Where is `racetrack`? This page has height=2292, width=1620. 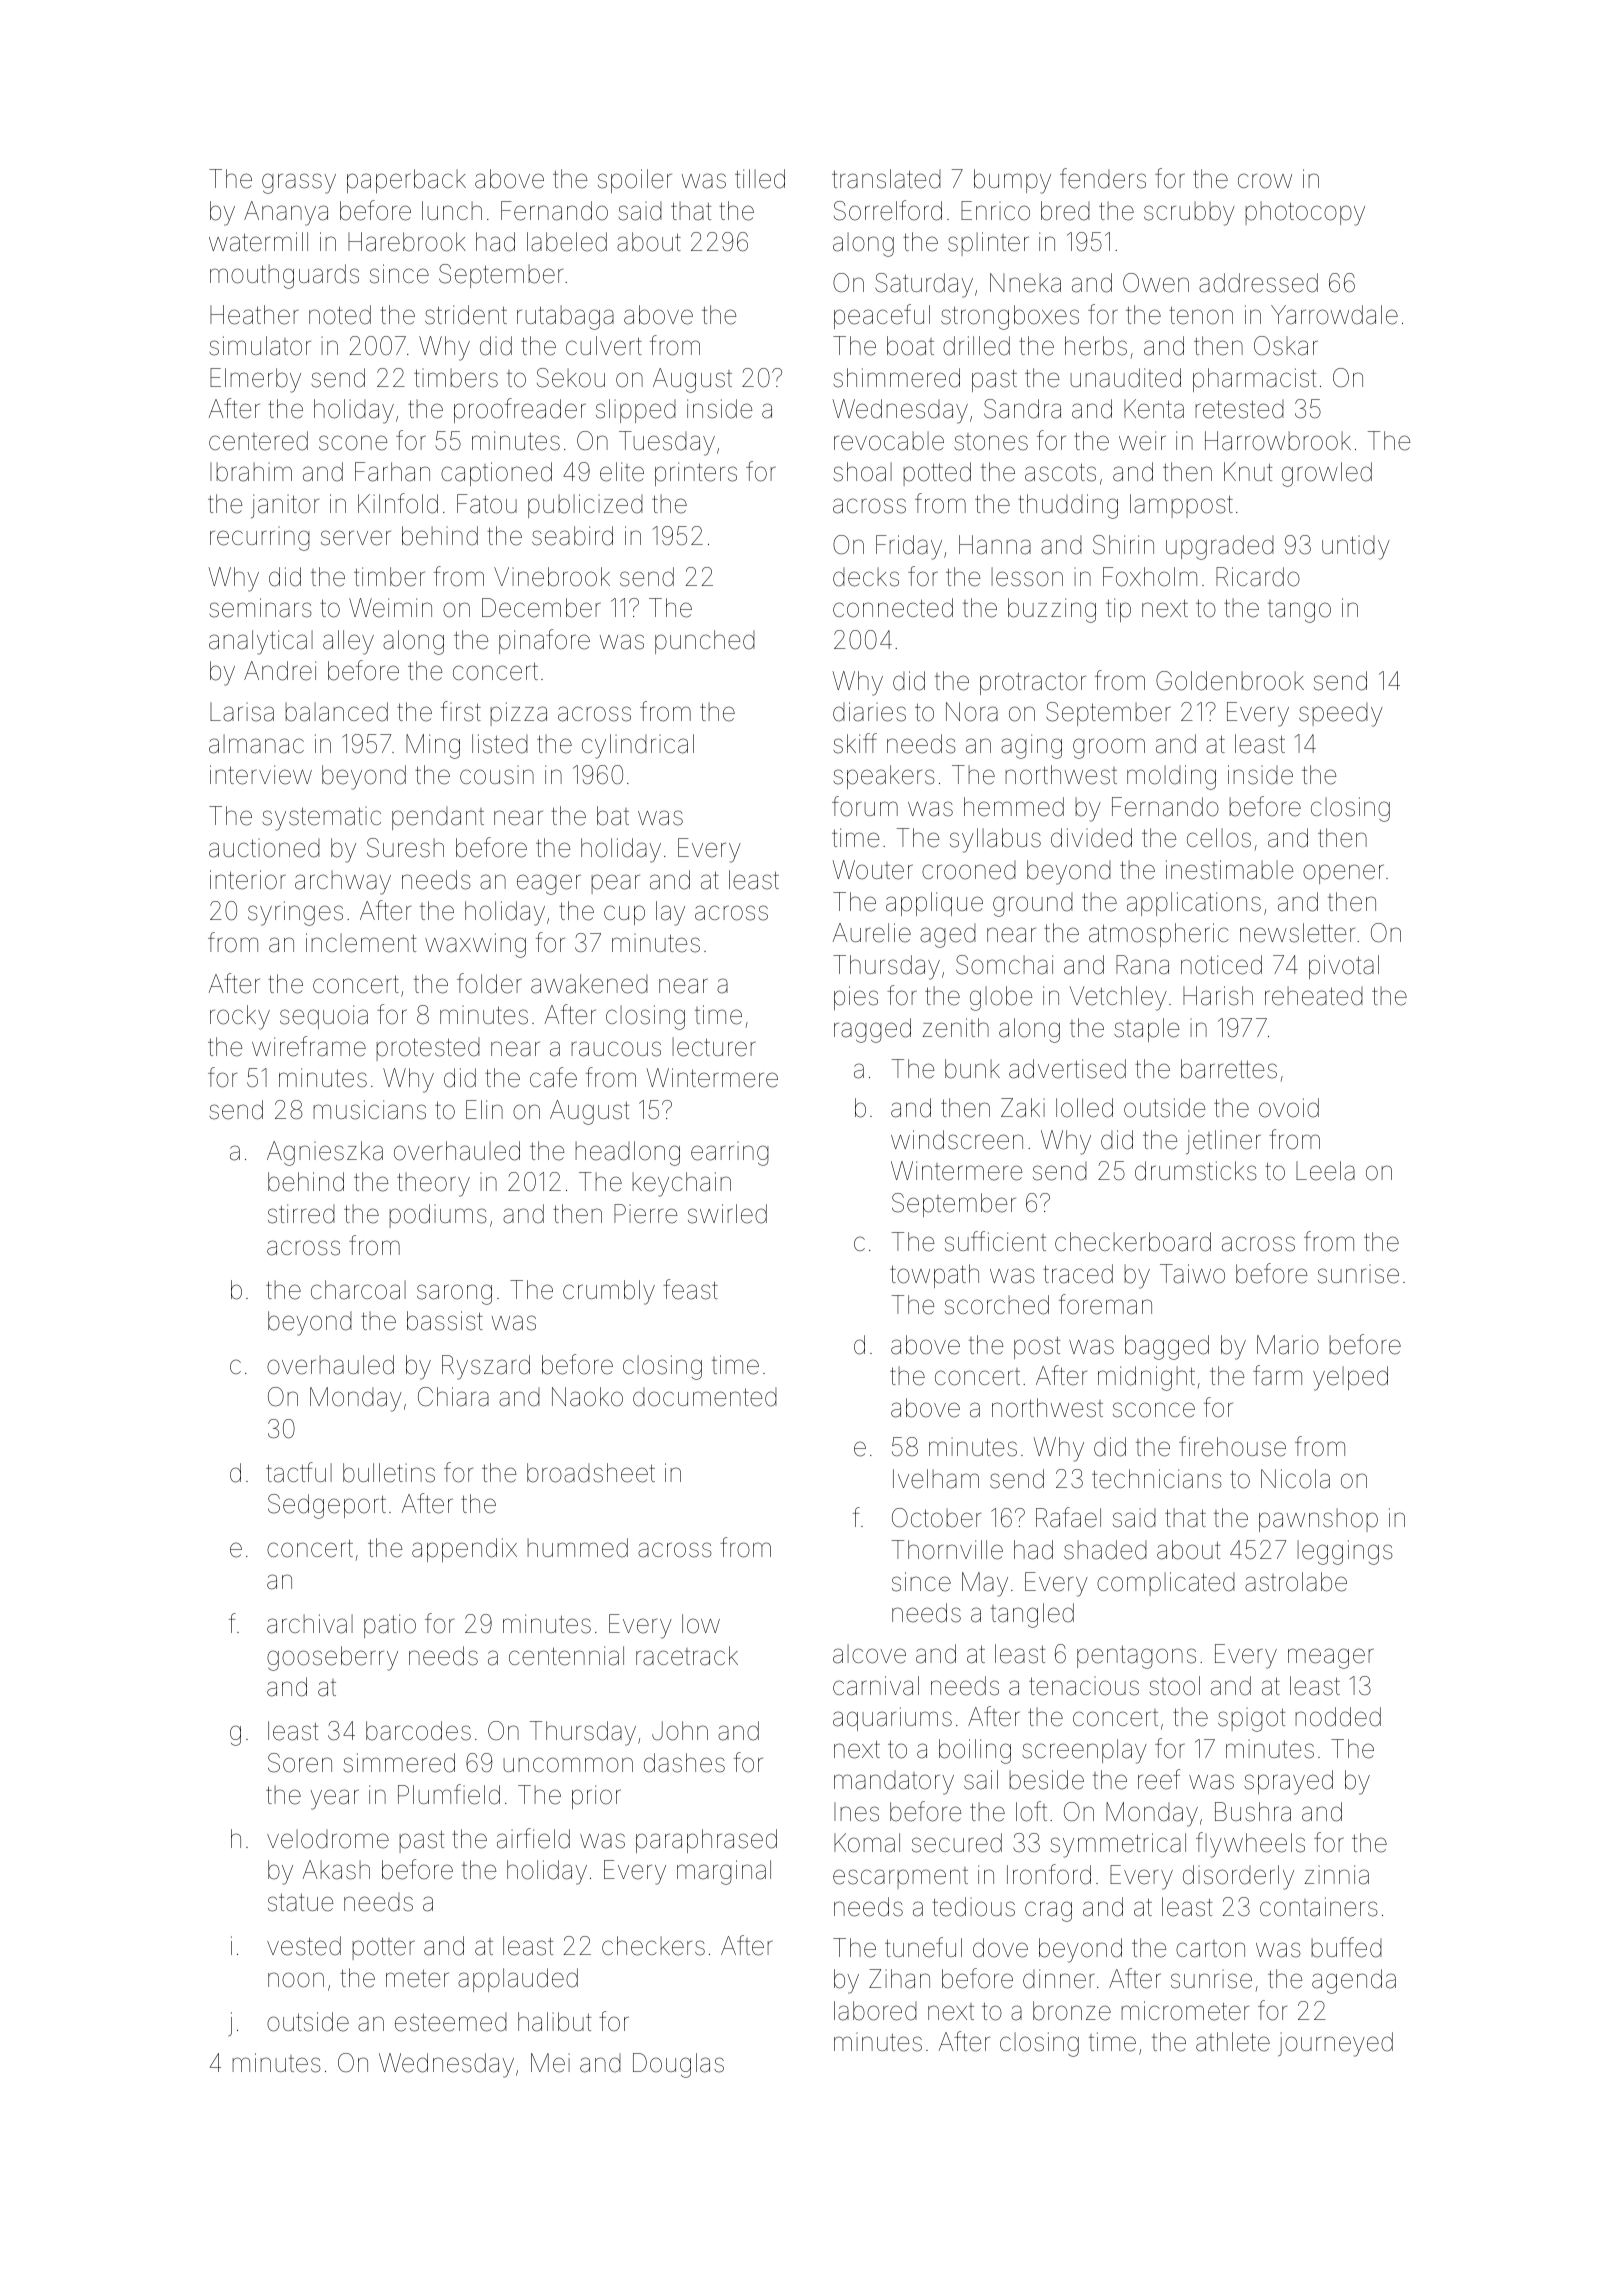
racetrack is located at coordinates (687, 1656).
